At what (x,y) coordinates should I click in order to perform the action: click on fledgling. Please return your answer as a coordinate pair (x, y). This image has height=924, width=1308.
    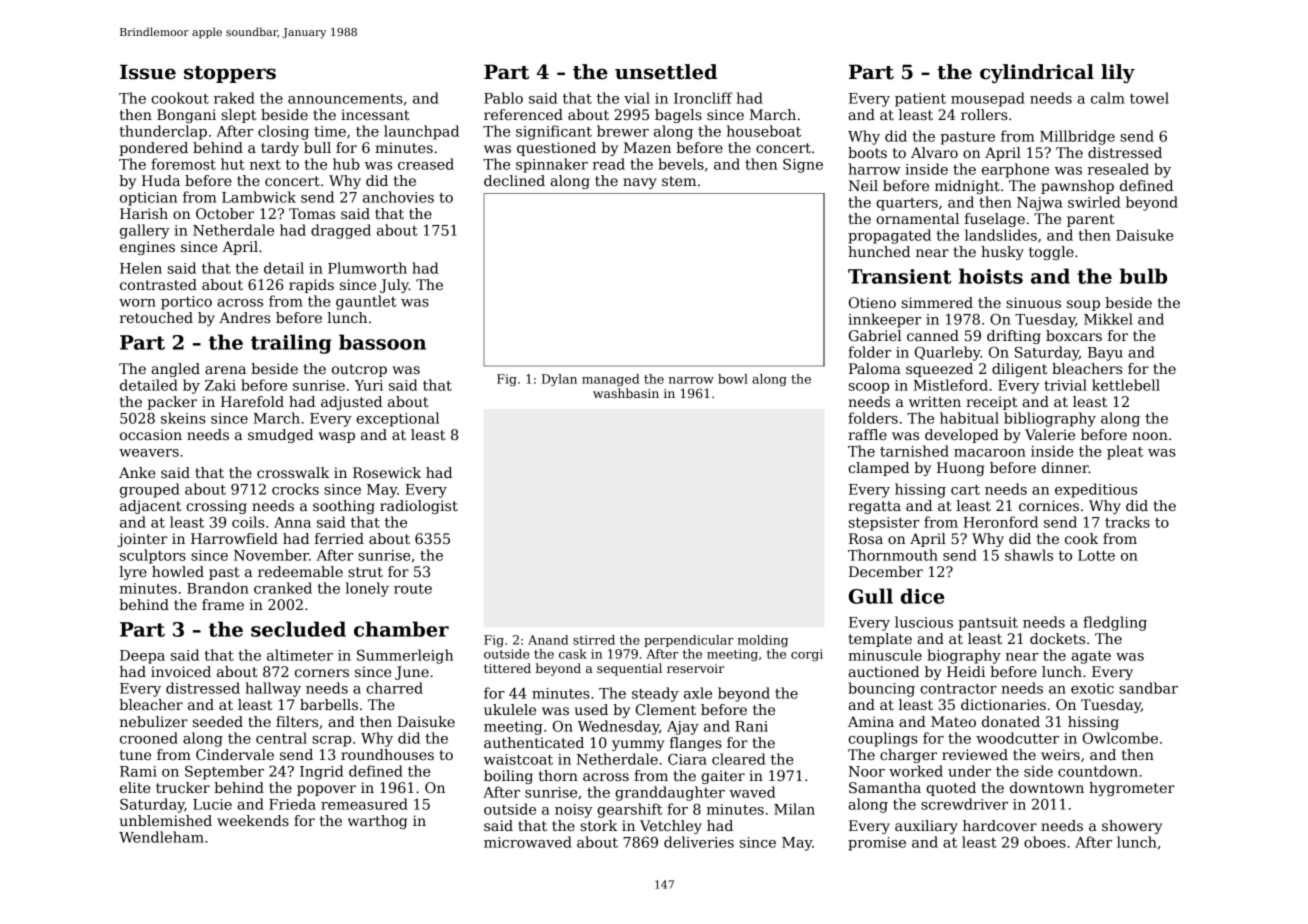
    Looking at the image, I should click on (1115, 623).
